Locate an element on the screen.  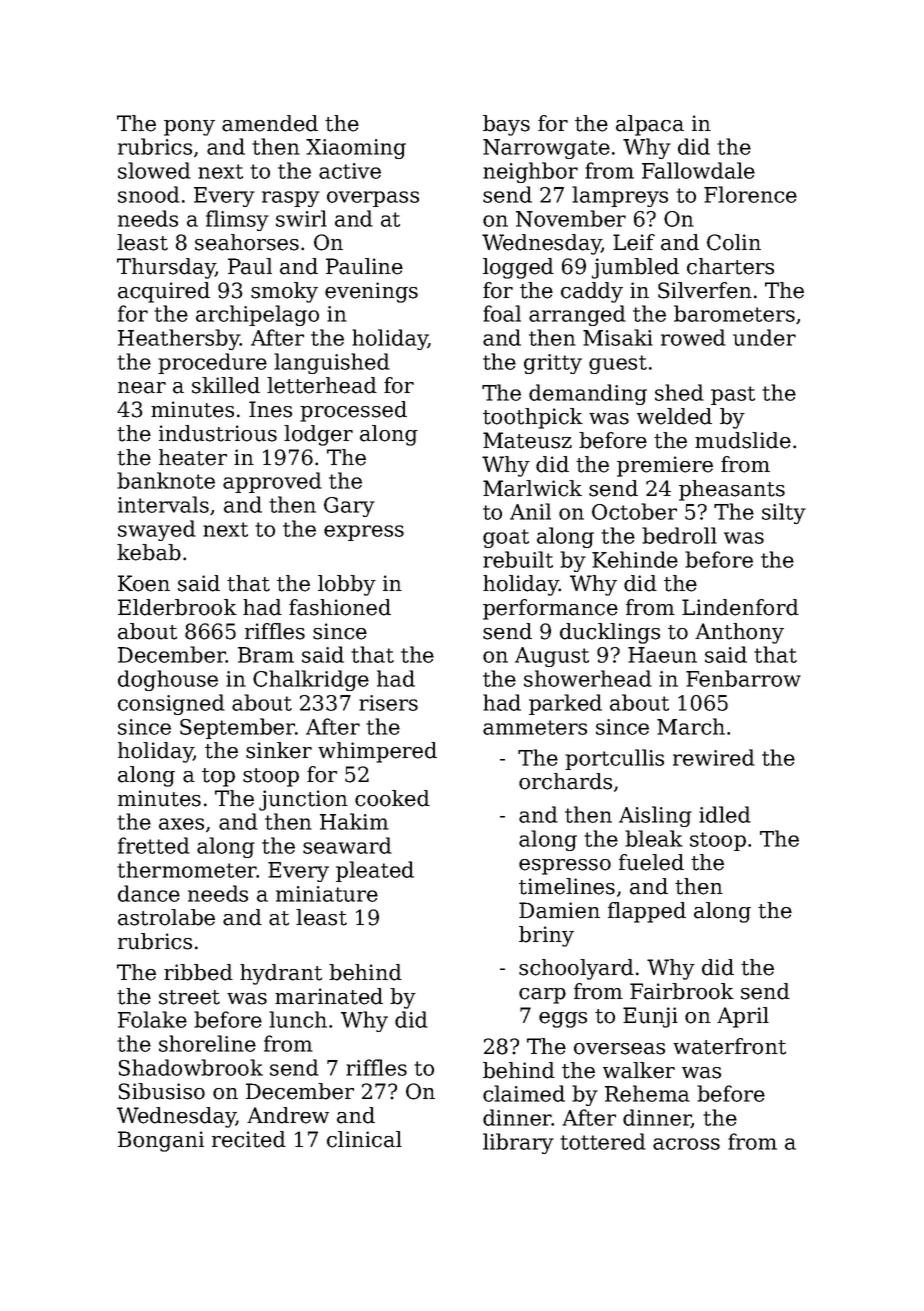
premiere is located at coordinates (665, 466).
